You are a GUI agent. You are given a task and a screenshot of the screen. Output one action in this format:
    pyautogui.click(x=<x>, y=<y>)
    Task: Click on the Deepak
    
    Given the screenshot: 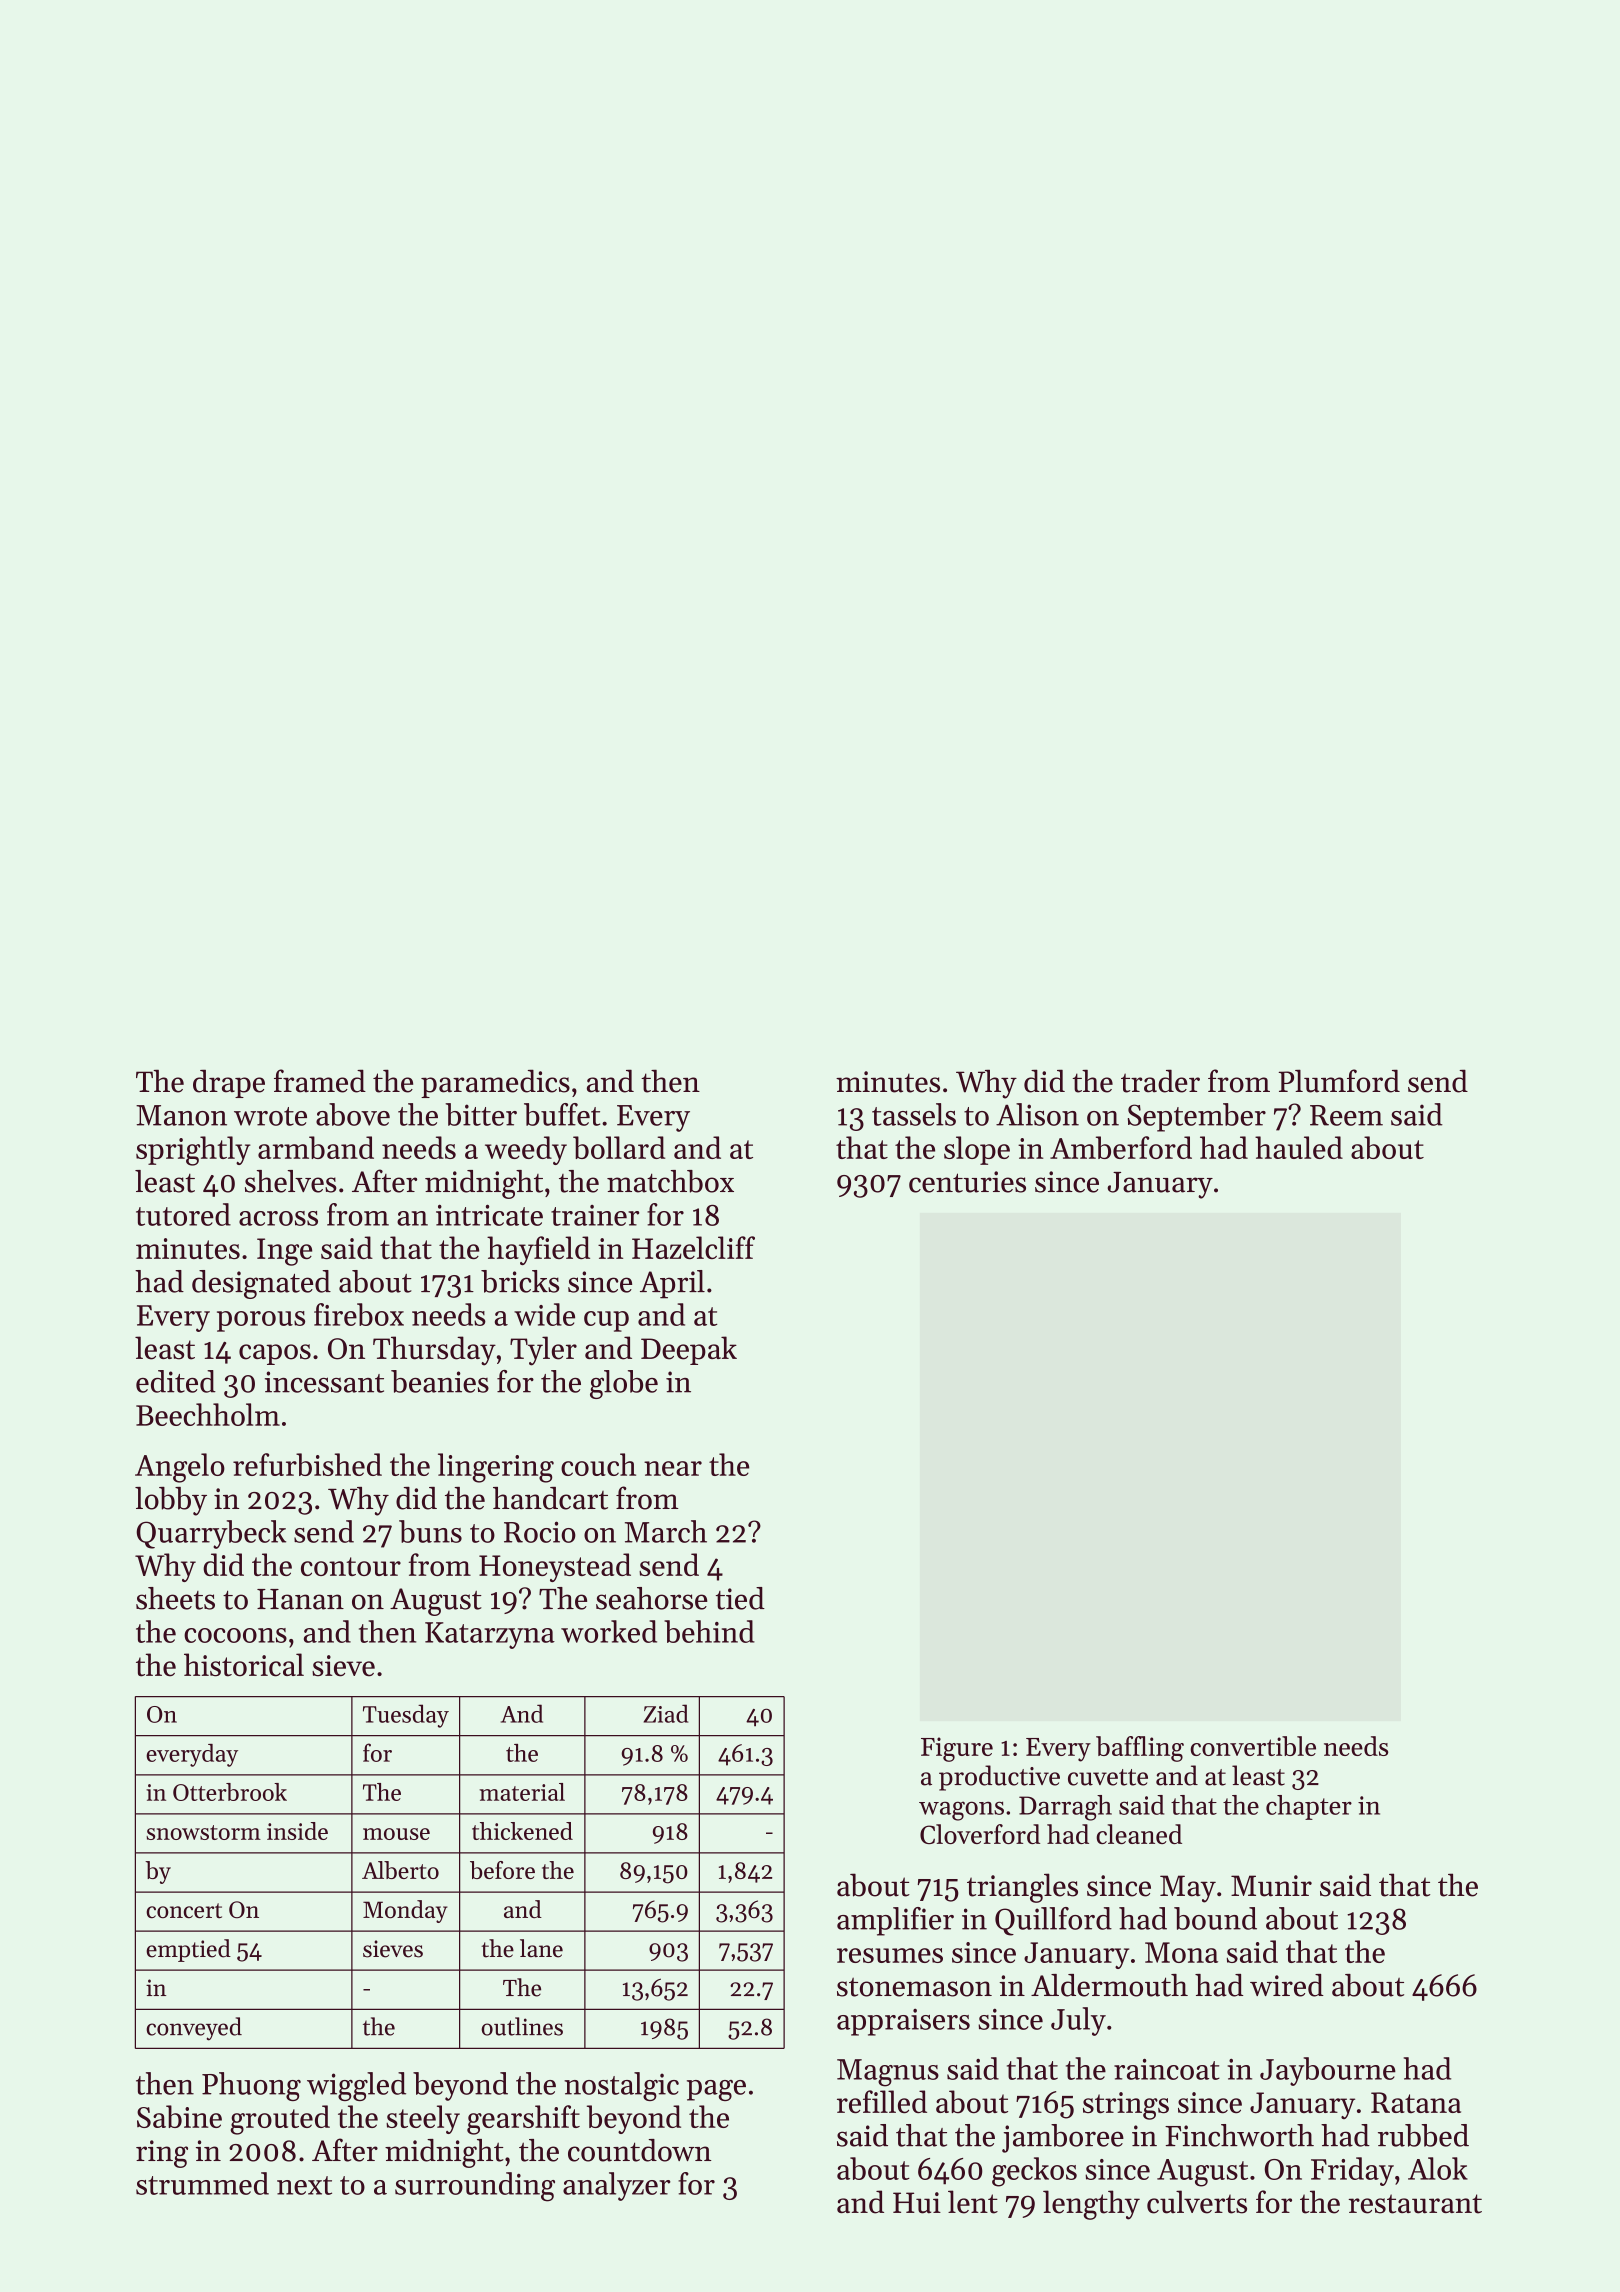 What is the action you would take?
    pyautogui.click(x=689, y=1350)
